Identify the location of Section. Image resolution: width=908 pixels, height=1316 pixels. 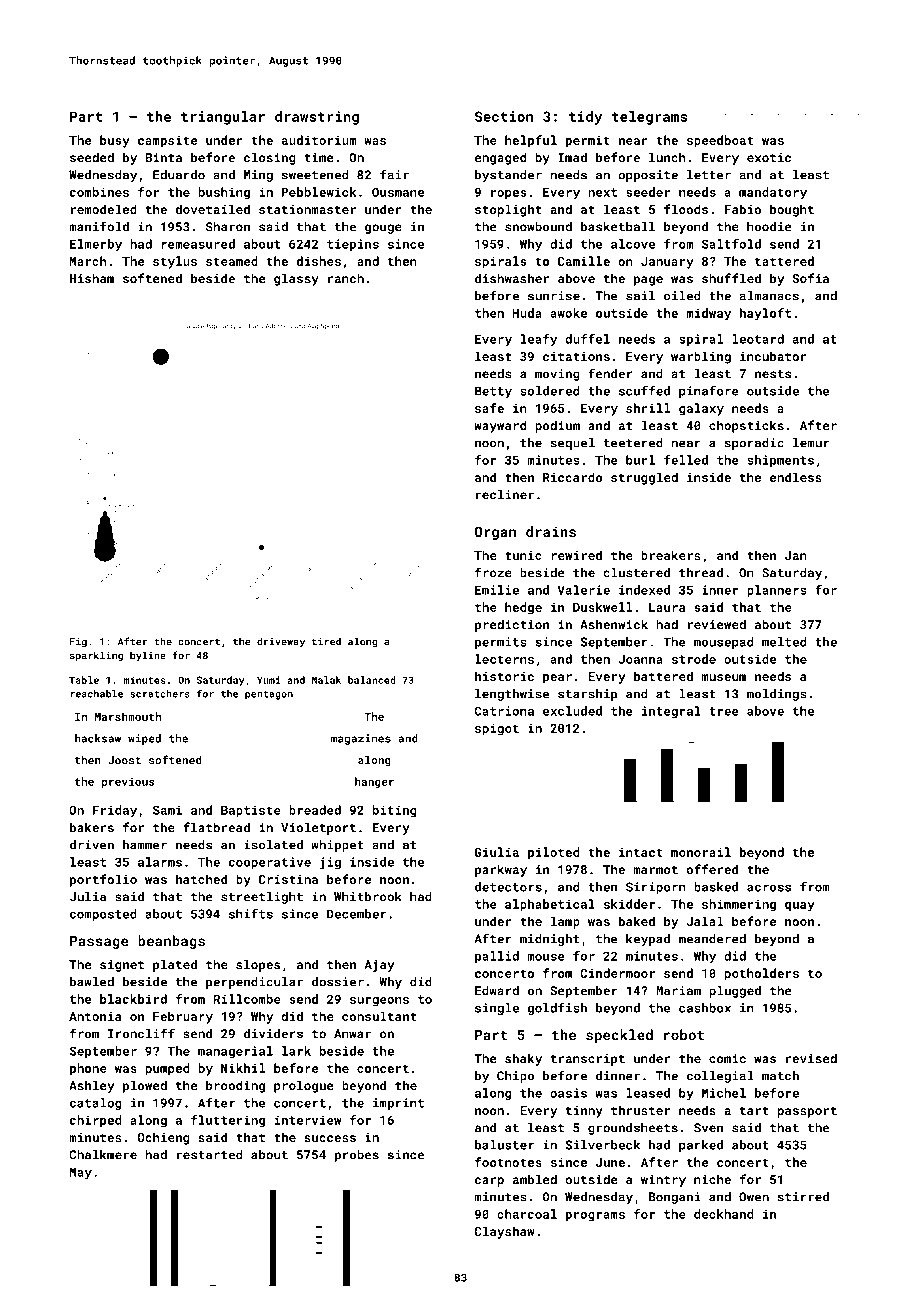
(504, 116).
